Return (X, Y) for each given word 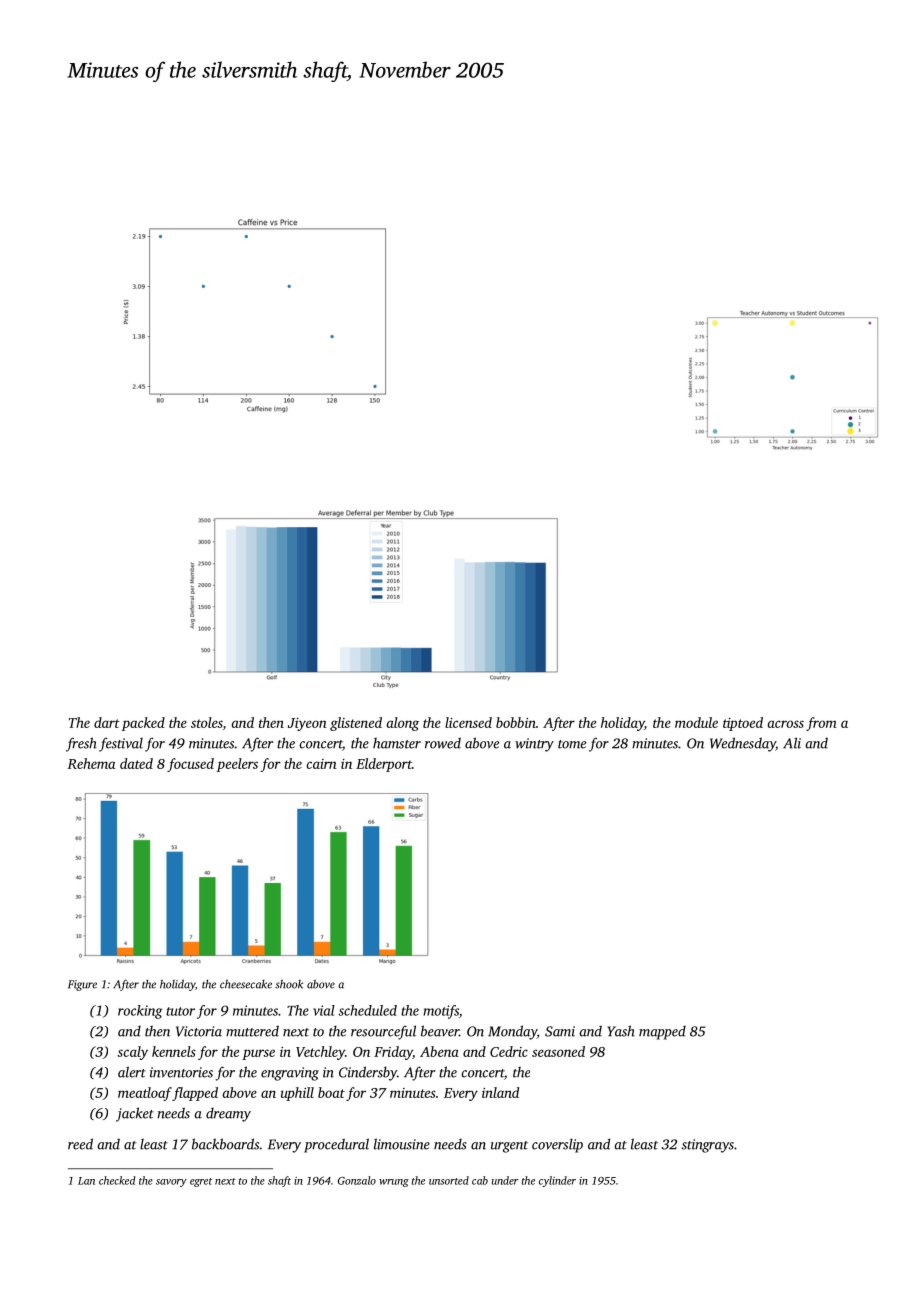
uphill (297, 1094)
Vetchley (320, 1053)
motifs (441, 1012)
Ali (792, 743)
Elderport (384, 765)
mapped (662, 1033)
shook (289, 984)
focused (190, 765)
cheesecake (246, 984)
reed (80, 1144)
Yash (621, 1031)
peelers (237, 765)
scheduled (367, 1010)
